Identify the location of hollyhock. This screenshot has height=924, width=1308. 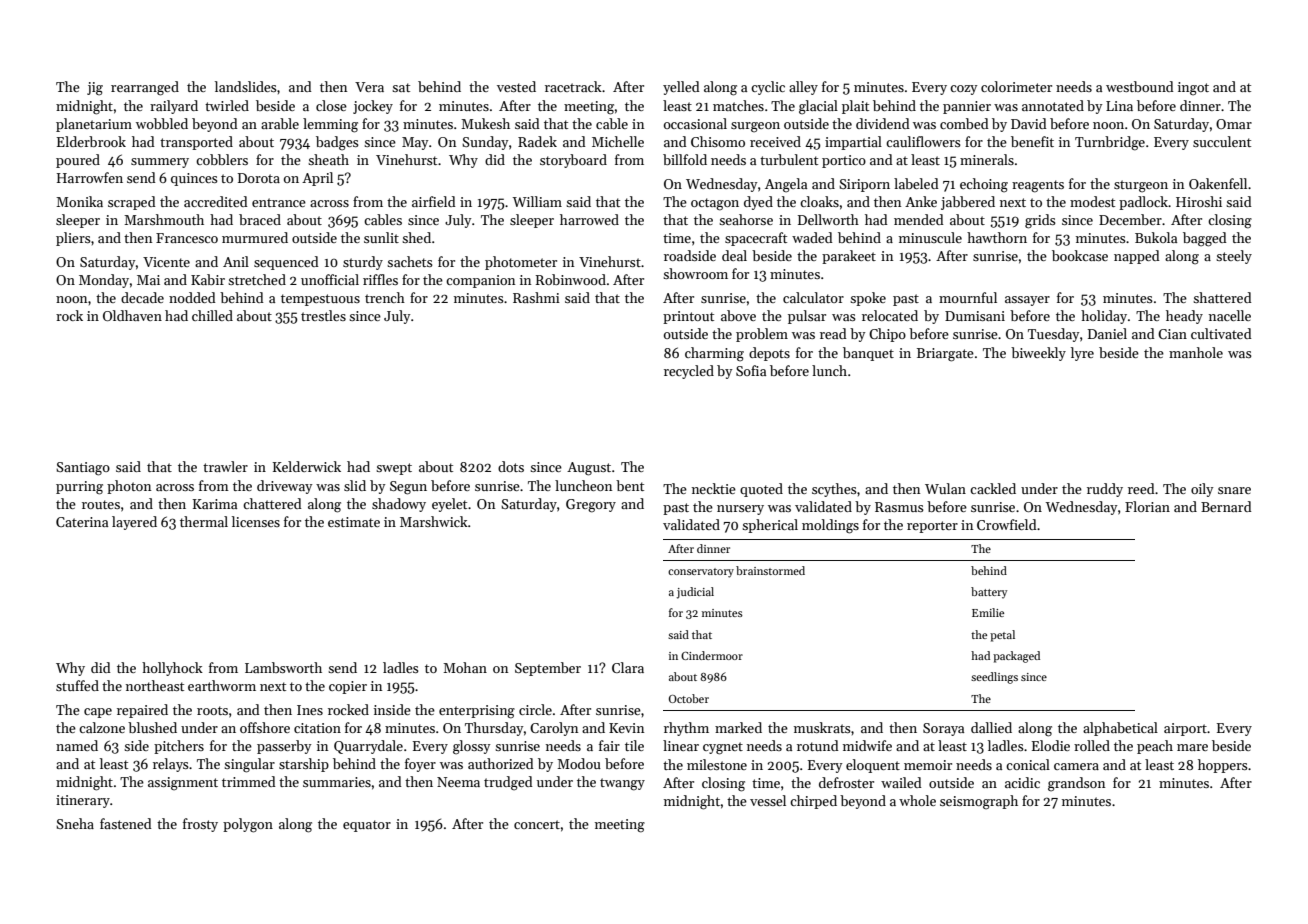
(172, 669).
